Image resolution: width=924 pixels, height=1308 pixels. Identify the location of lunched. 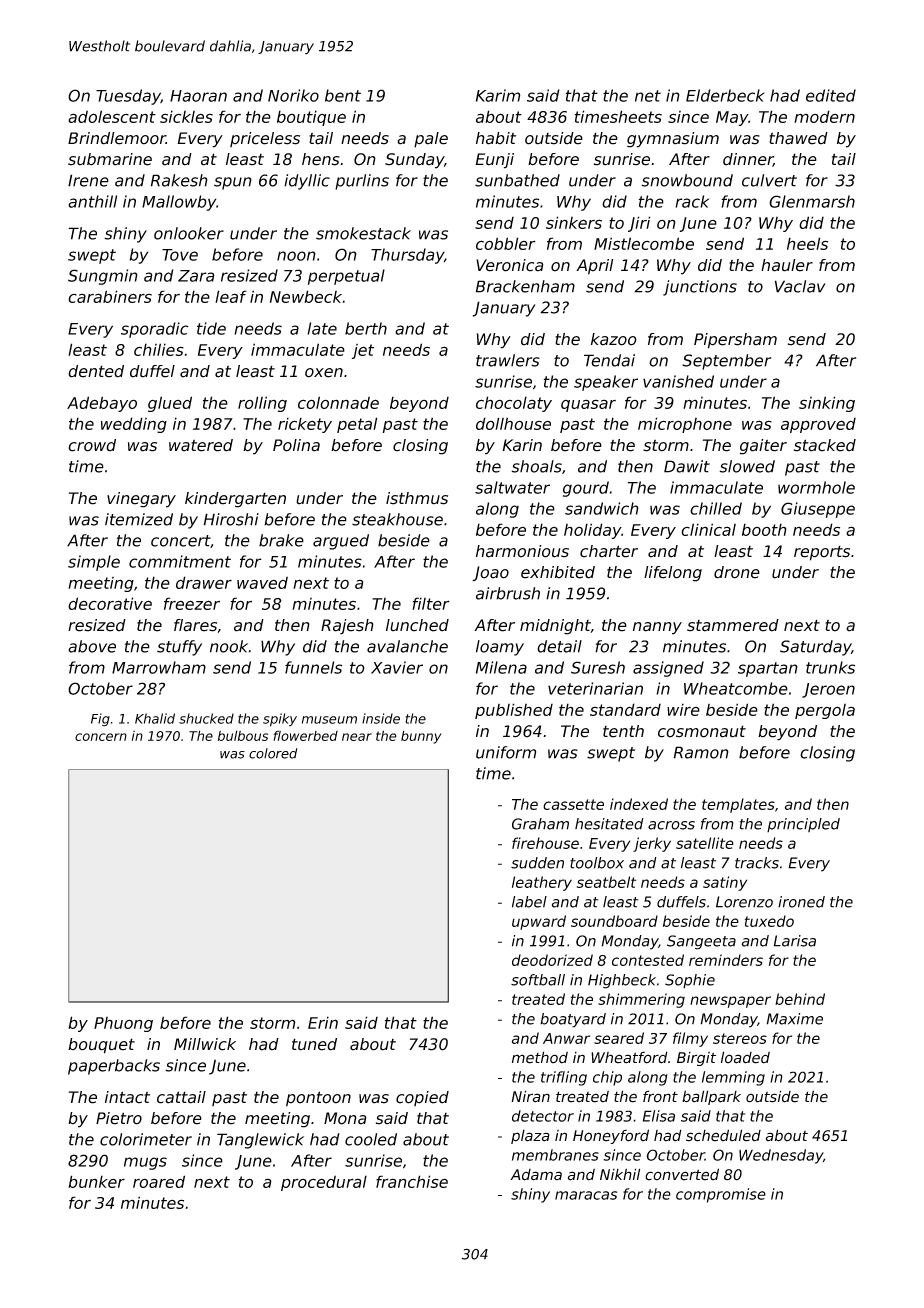
(417, 625).
